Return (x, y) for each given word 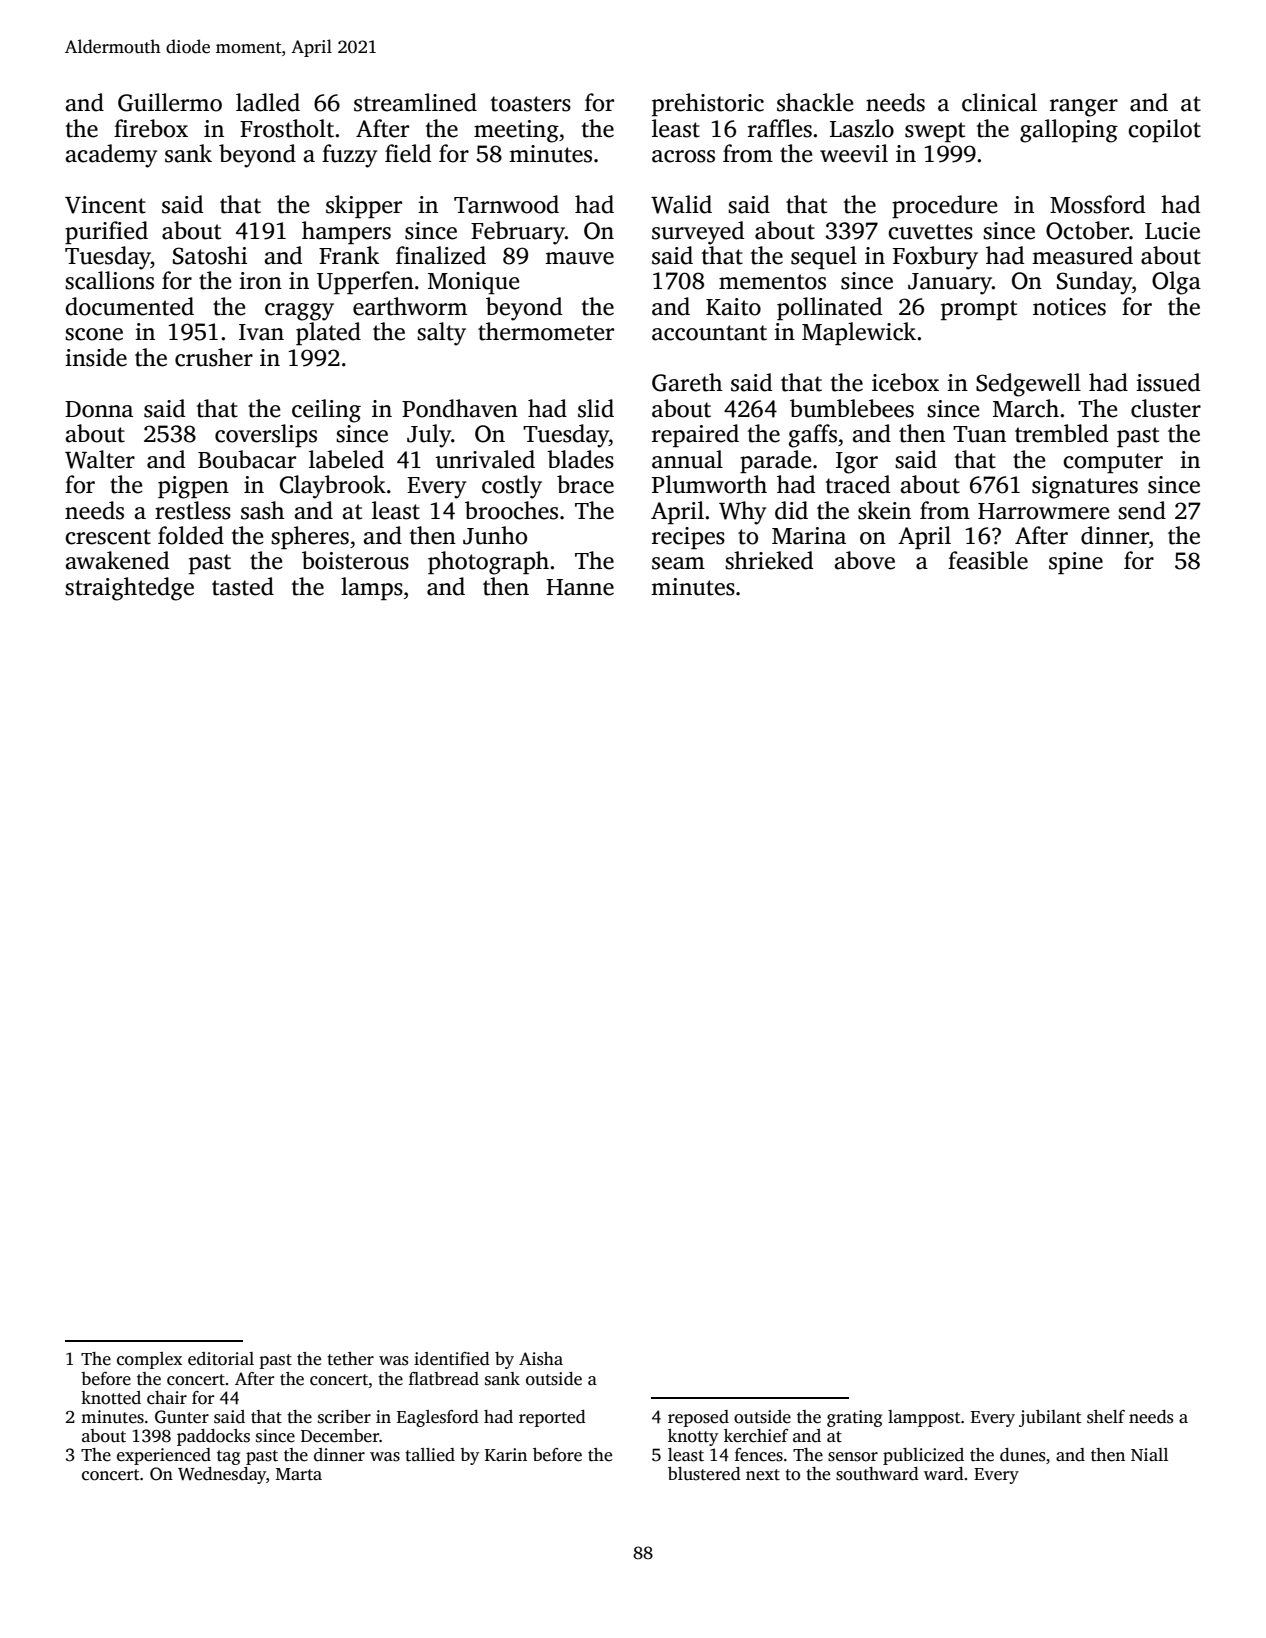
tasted (243, 586)
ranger (1084, 108)
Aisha (541, 1359)
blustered (704, 1474)
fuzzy (349, 156)
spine (1076, 563)
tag (228, 1457)
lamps (372, 588)
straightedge (129, 589)
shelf (1106, 1417)
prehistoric (708, 104)
